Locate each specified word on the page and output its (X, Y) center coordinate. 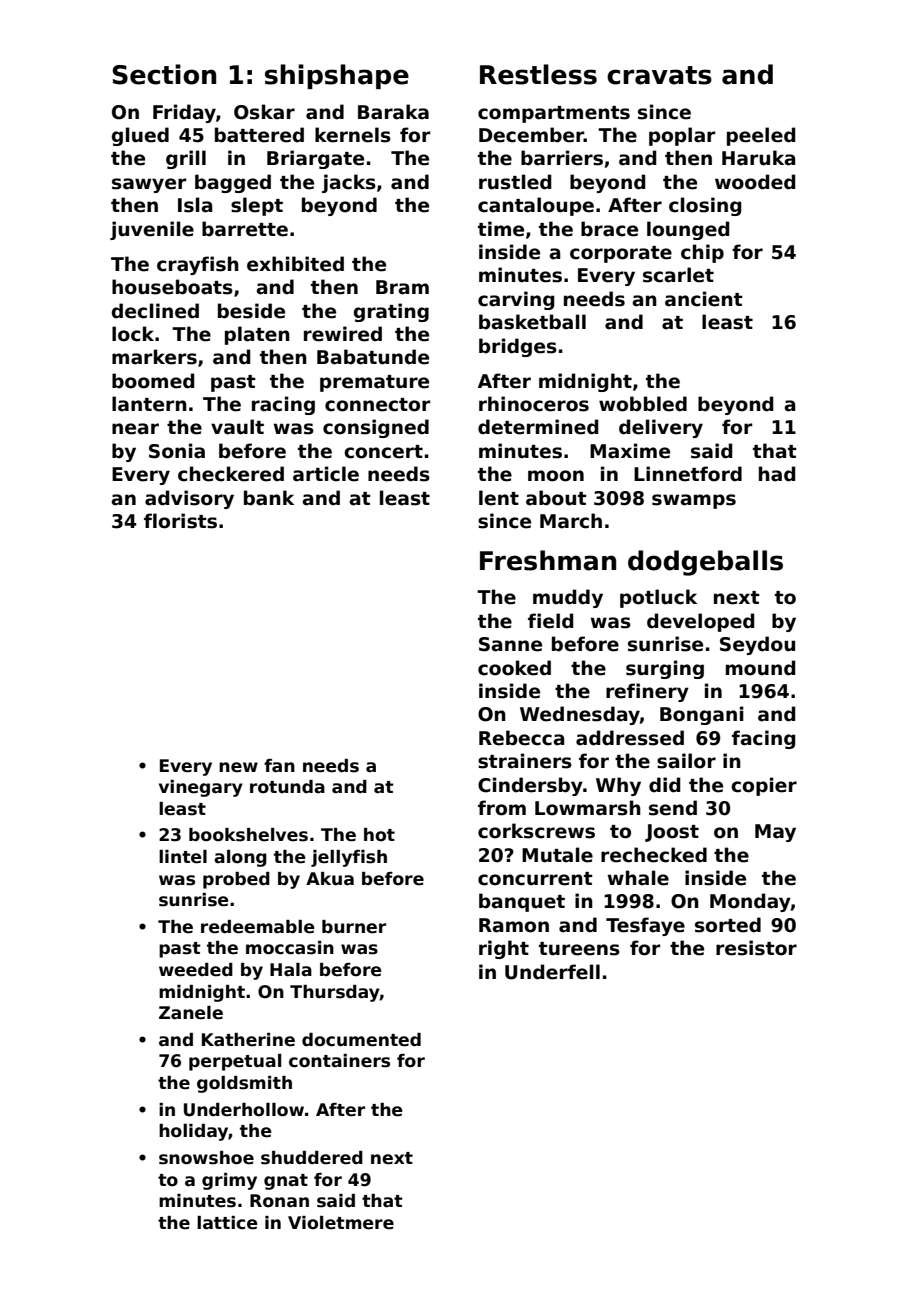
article (326, 474)
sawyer (149, 185)
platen (257, 335)
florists (180, 521)
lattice (227, 1223)
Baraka (393, 112)
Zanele (191, 1013)
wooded (755, 182)
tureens (579, 949)
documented (361, 1040)
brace (609, 229)
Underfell (552, 972)
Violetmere (341, 1223)
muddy (568, 598)
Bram (402, 287)
